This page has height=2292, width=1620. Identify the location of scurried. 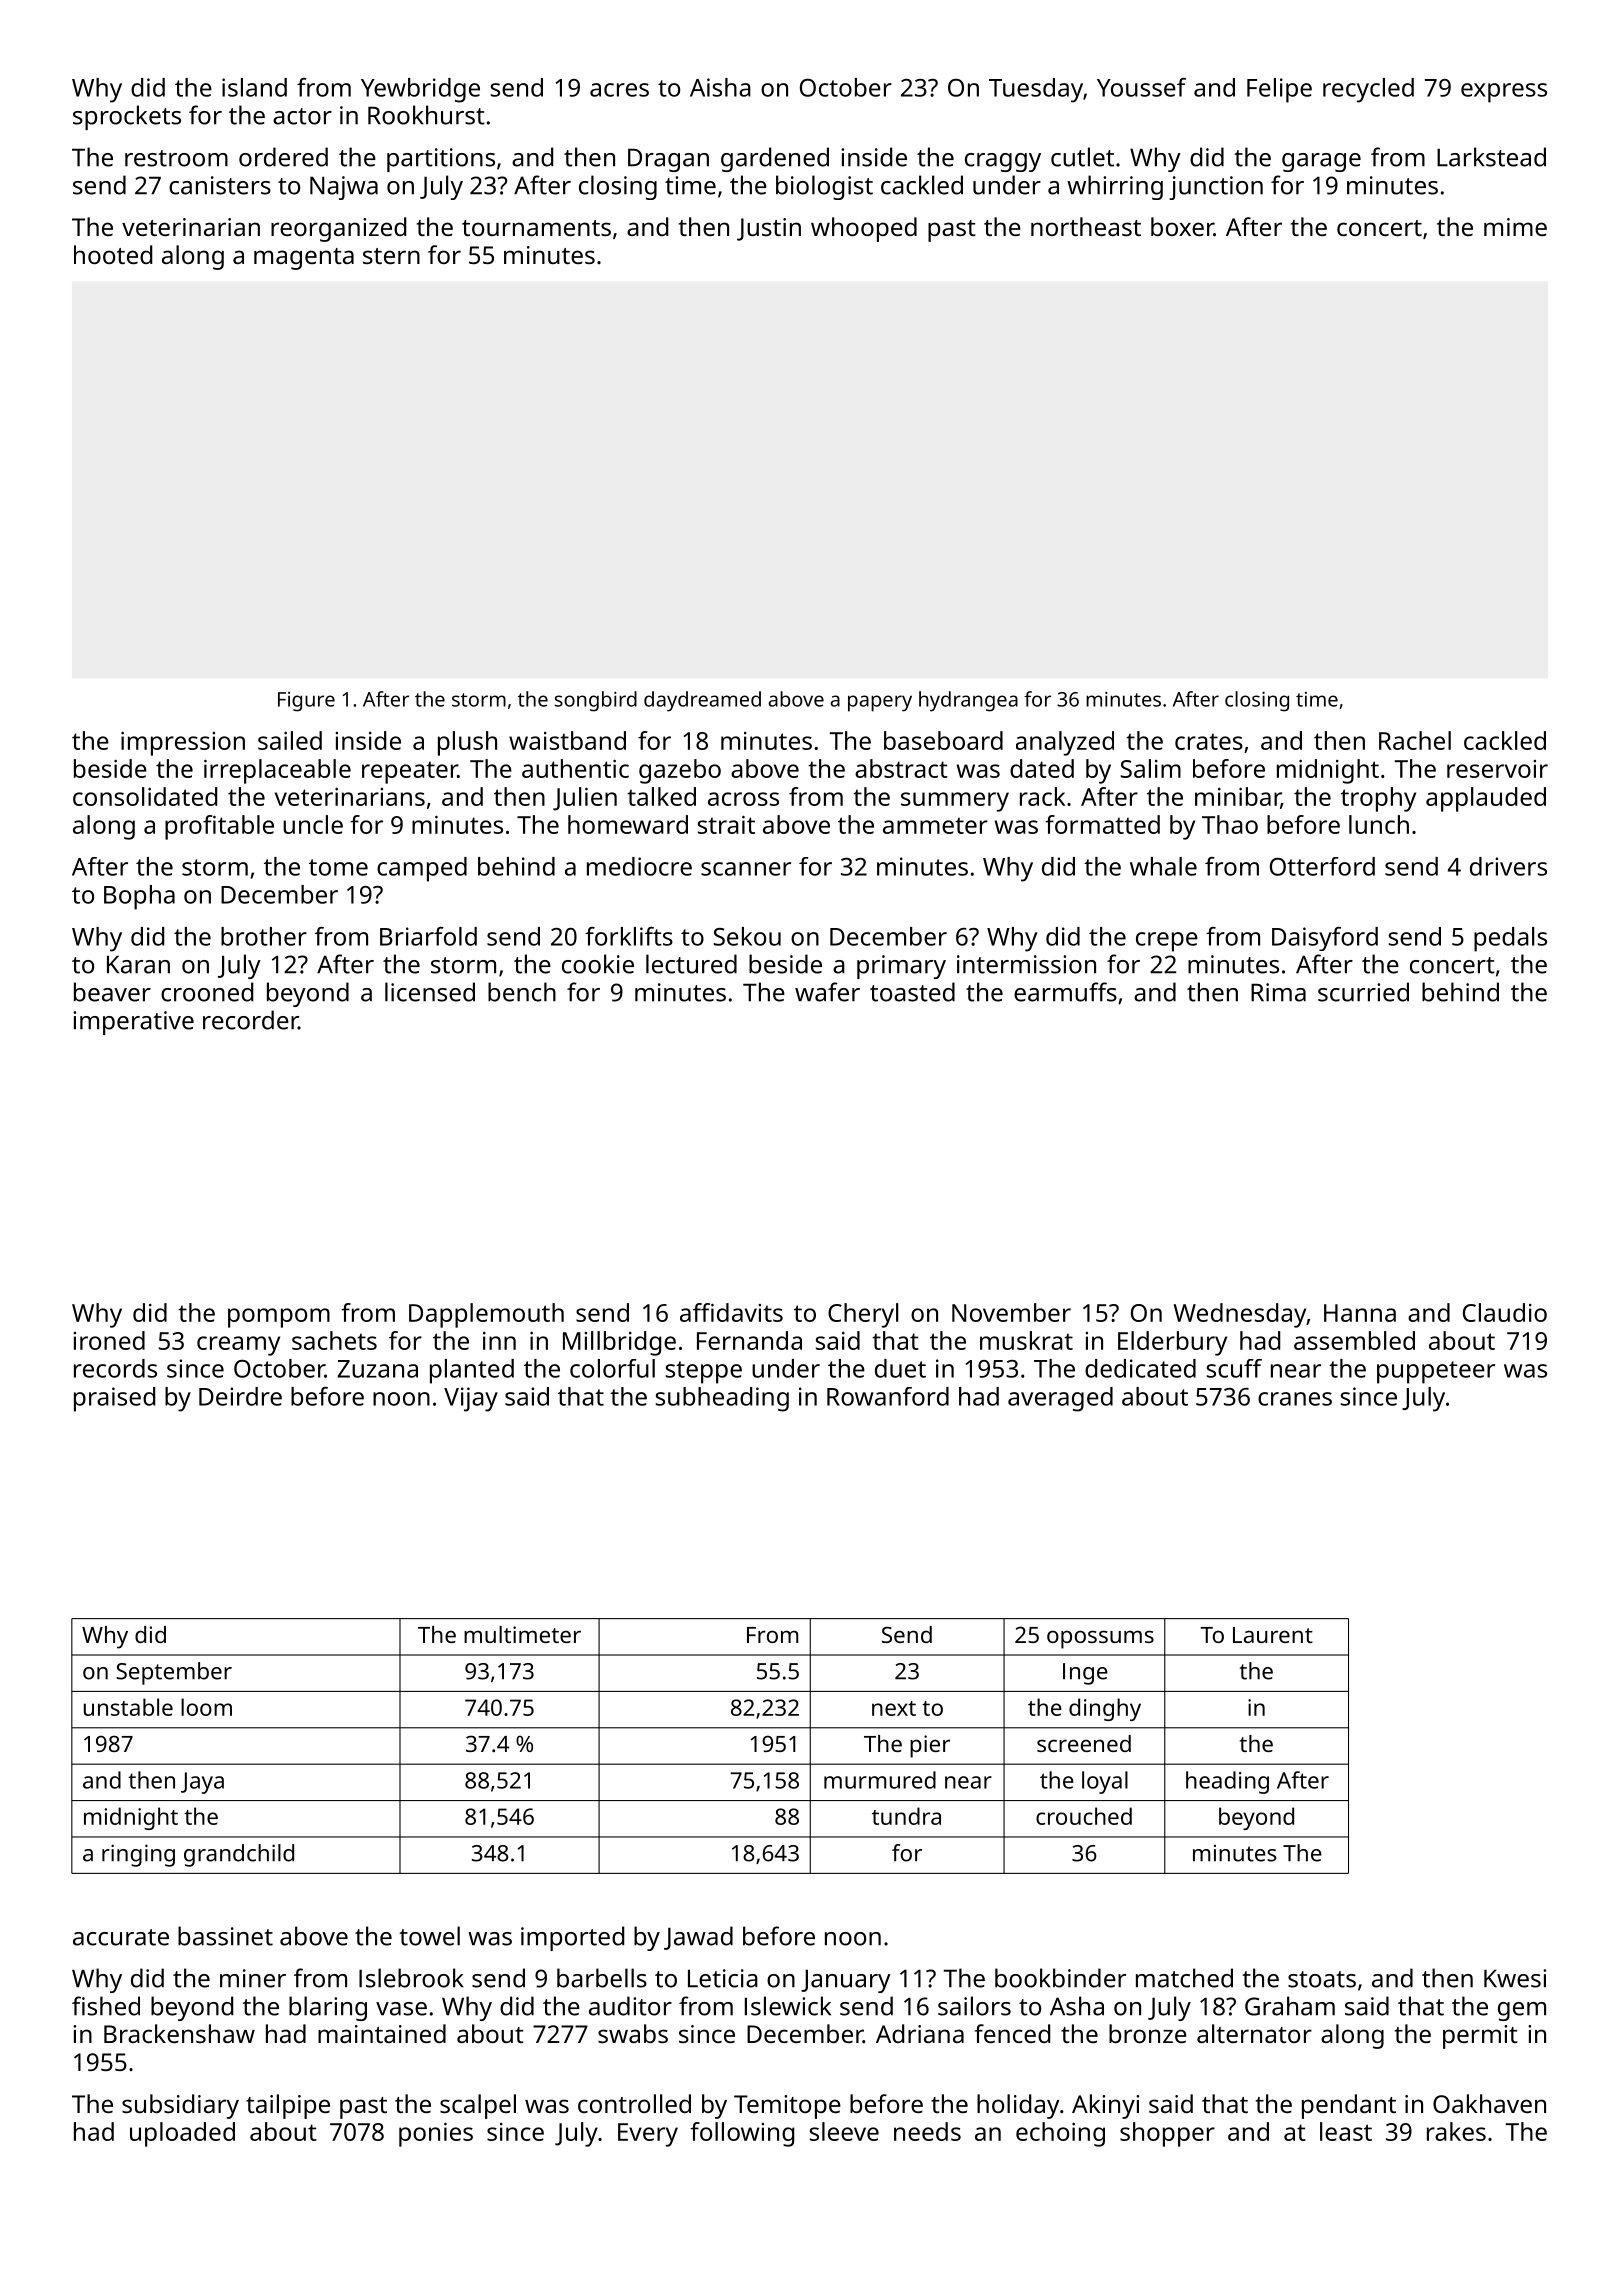
(1363, 992).
